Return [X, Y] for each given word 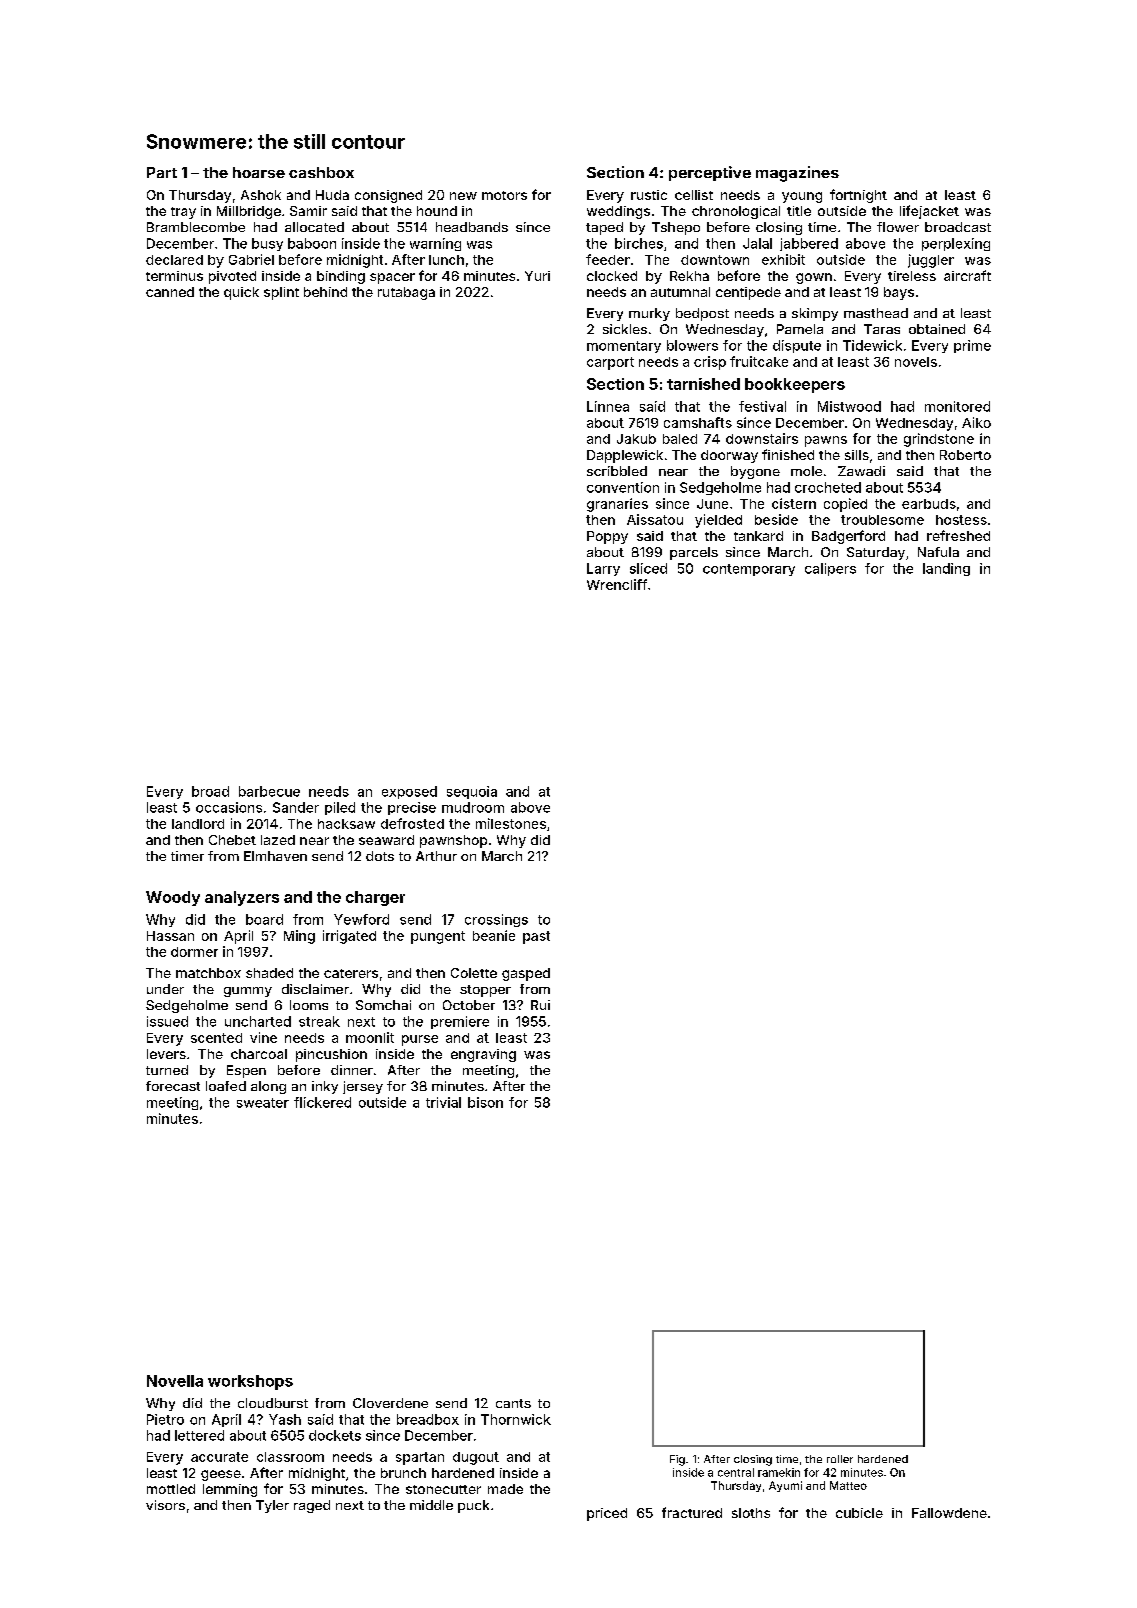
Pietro [165, 1419]
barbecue [269, 791]
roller [840, 1459]
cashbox [321, 172]
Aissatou [655, 519]
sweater [263, 1103]
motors [504, 195]
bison [485, 1102]
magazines [797, 174]
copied [845, 505]
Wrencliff [617, 584]
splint [281, 293]
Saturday [876, 553]
